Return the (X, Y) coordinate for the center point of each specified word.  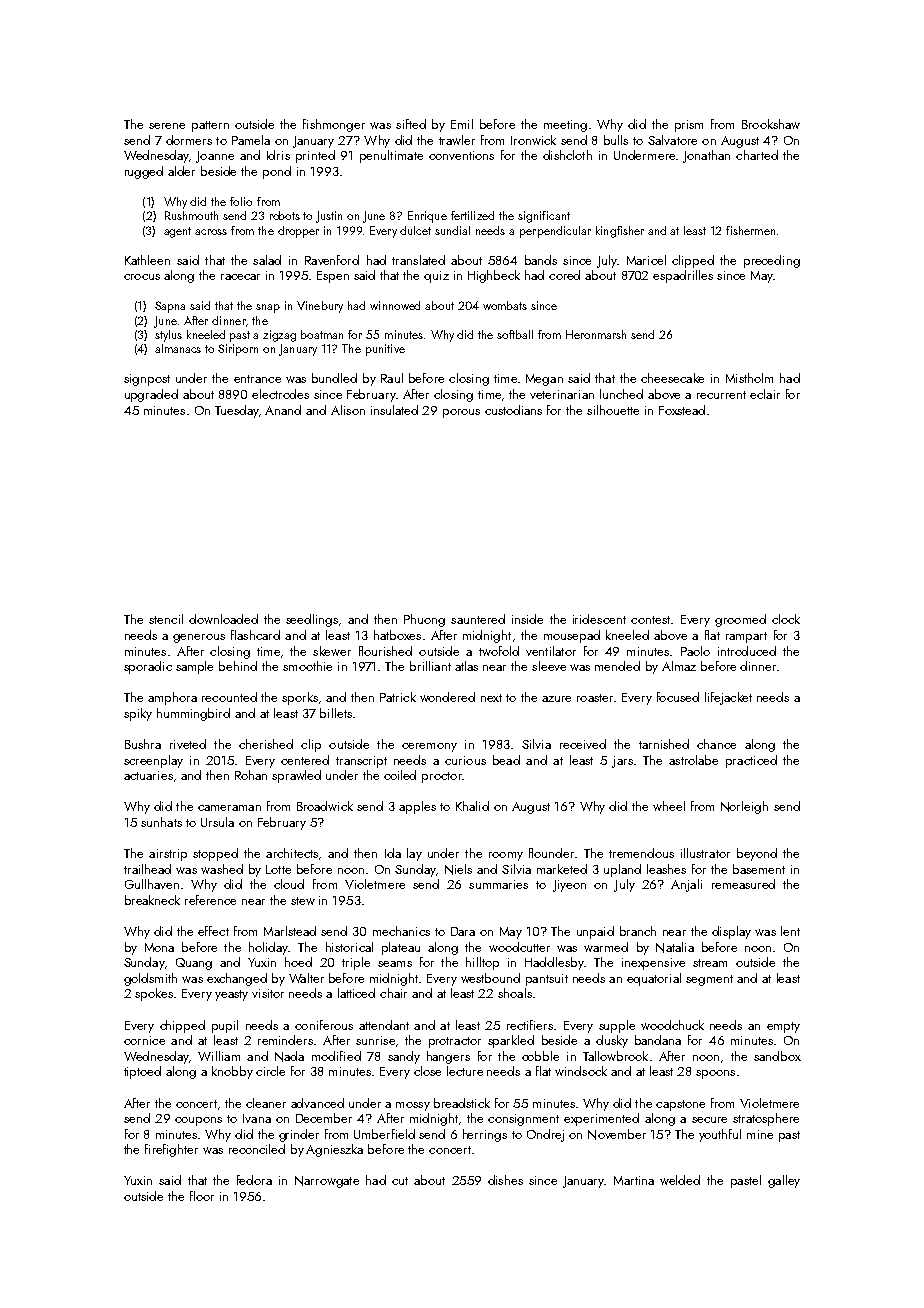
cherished (266, 744)
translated (418, 260)
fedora (254, 1180)
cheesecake (672, 378)
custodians (513, 410)
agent (177, 232)
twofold (499, 651)
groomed (740, 620)
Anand (283, 410)
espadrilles (683, 276)
